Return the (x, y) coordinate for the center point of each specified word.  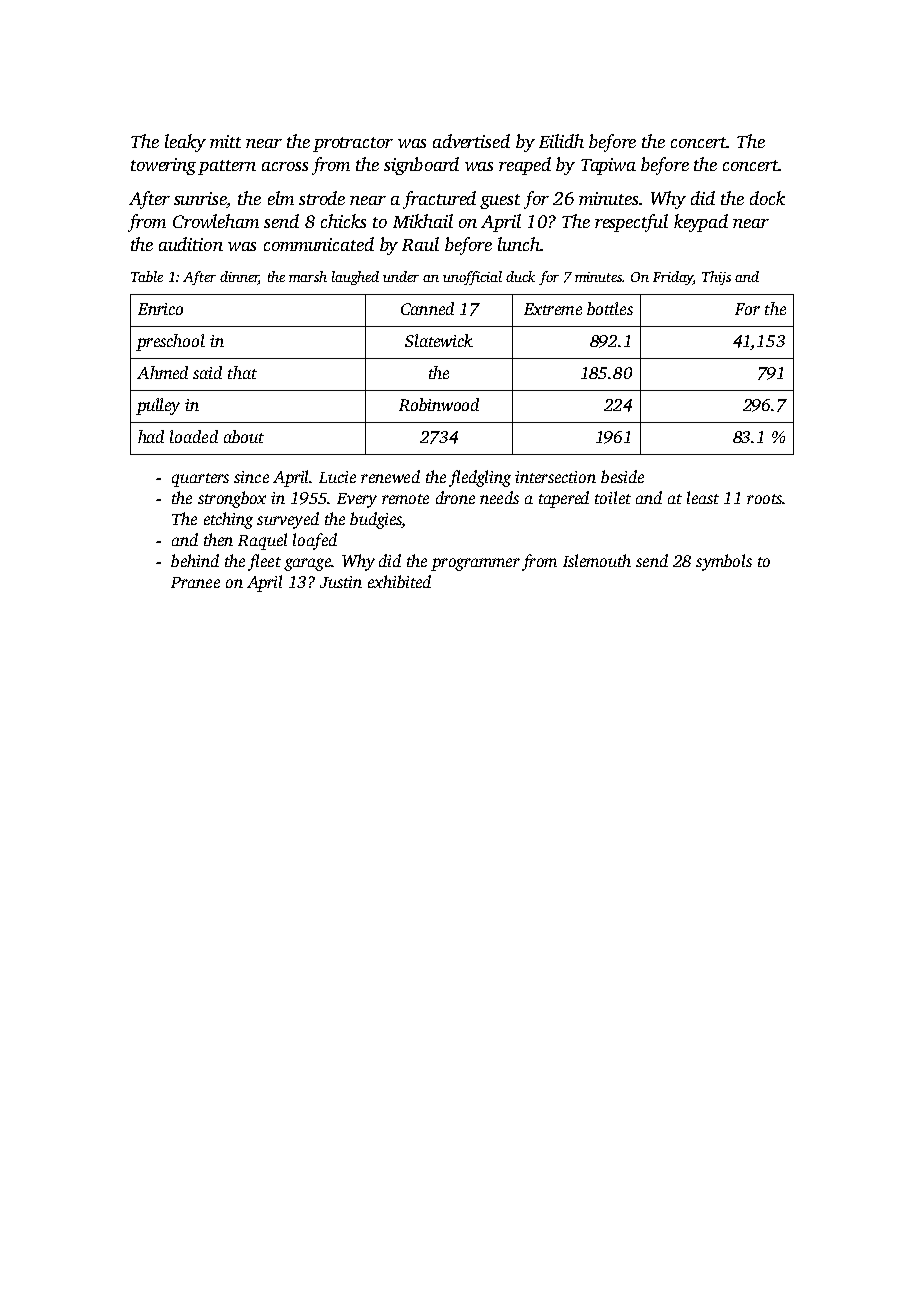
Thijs (716, 278)
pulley (158, 406)
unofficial (472, 278)
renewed (390, 476)
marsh (308, 276)
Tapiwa (608, 166)
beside (622, 476)
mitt (225, 141)
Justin (341, 582)
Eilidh (561, 141)
